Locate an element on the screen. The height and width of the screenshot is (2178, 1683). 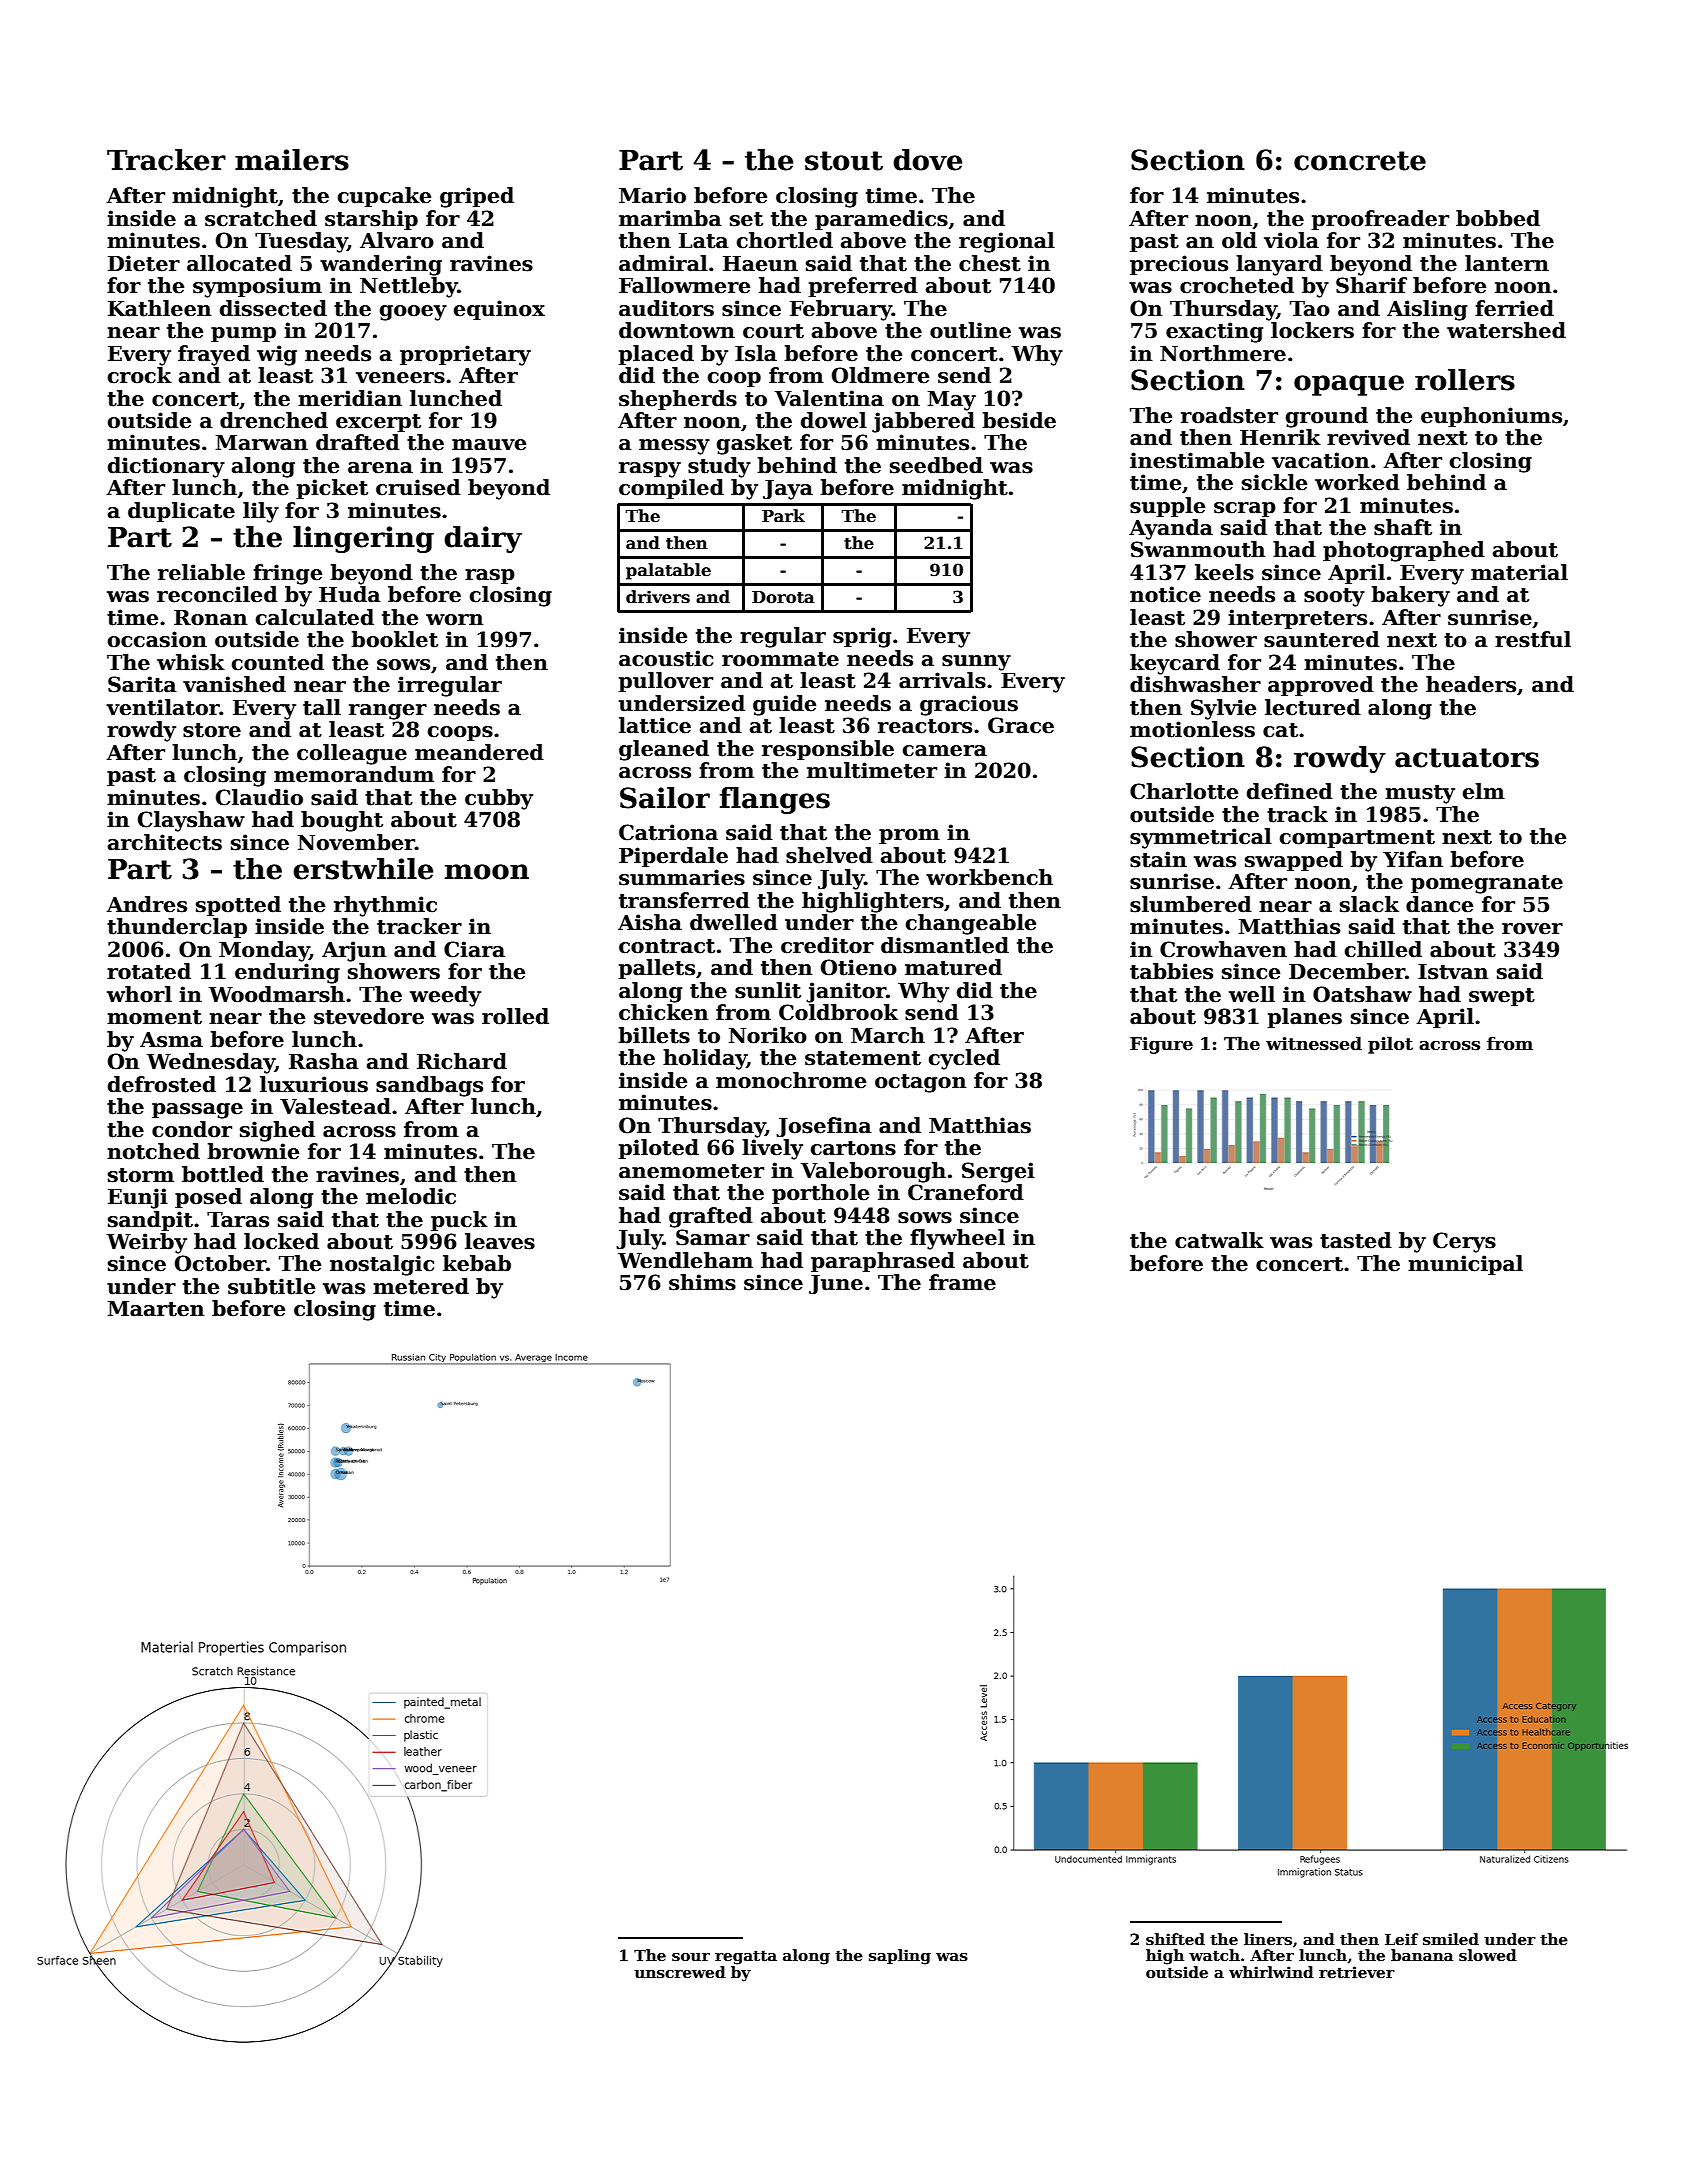
dove is located at coordinates (927, 160).
